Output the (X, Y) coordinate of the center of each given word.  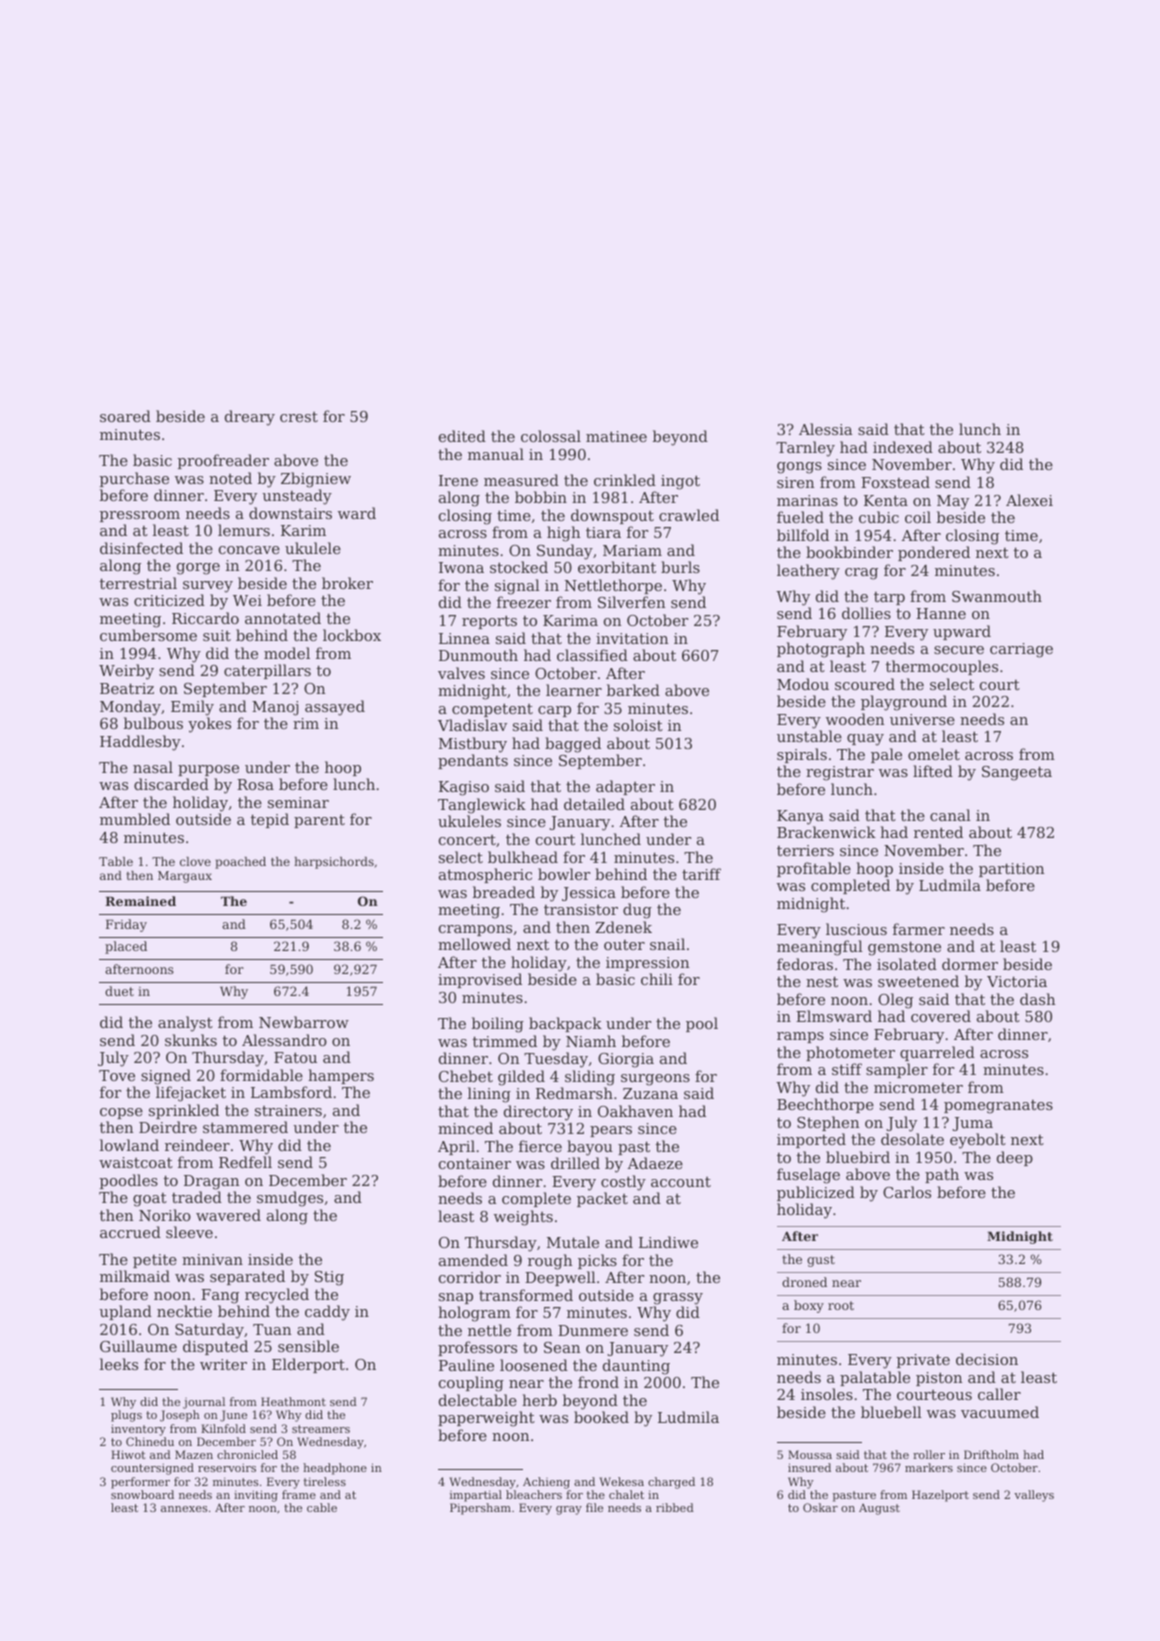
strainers (288, 1110)
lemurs (244, 530)
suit (217, 635)
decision (987, 1359)
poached (240, 863)
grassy (678, 1299)
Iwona (461, 567)
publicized (816, 1193)
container (475, 1163)
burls (680, 567)
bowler (564, 874)
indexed (903, 447)
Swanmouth (997, 596)
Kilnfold (223, 1428)
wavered (228, 1215)
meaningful (820, 948)
